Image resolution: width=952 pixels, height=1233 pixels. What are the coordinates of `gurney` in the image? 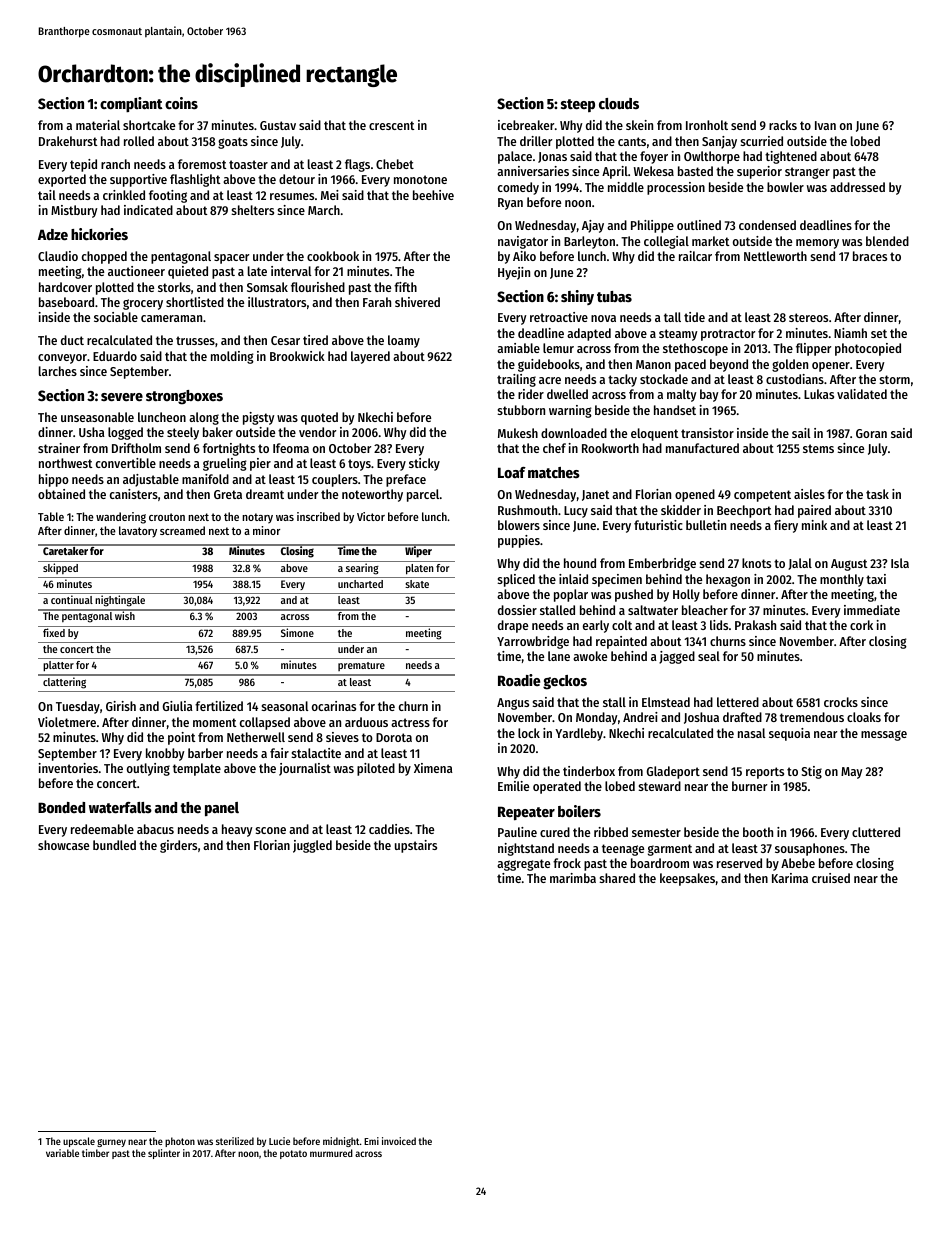 It's located at (111, 1143).
